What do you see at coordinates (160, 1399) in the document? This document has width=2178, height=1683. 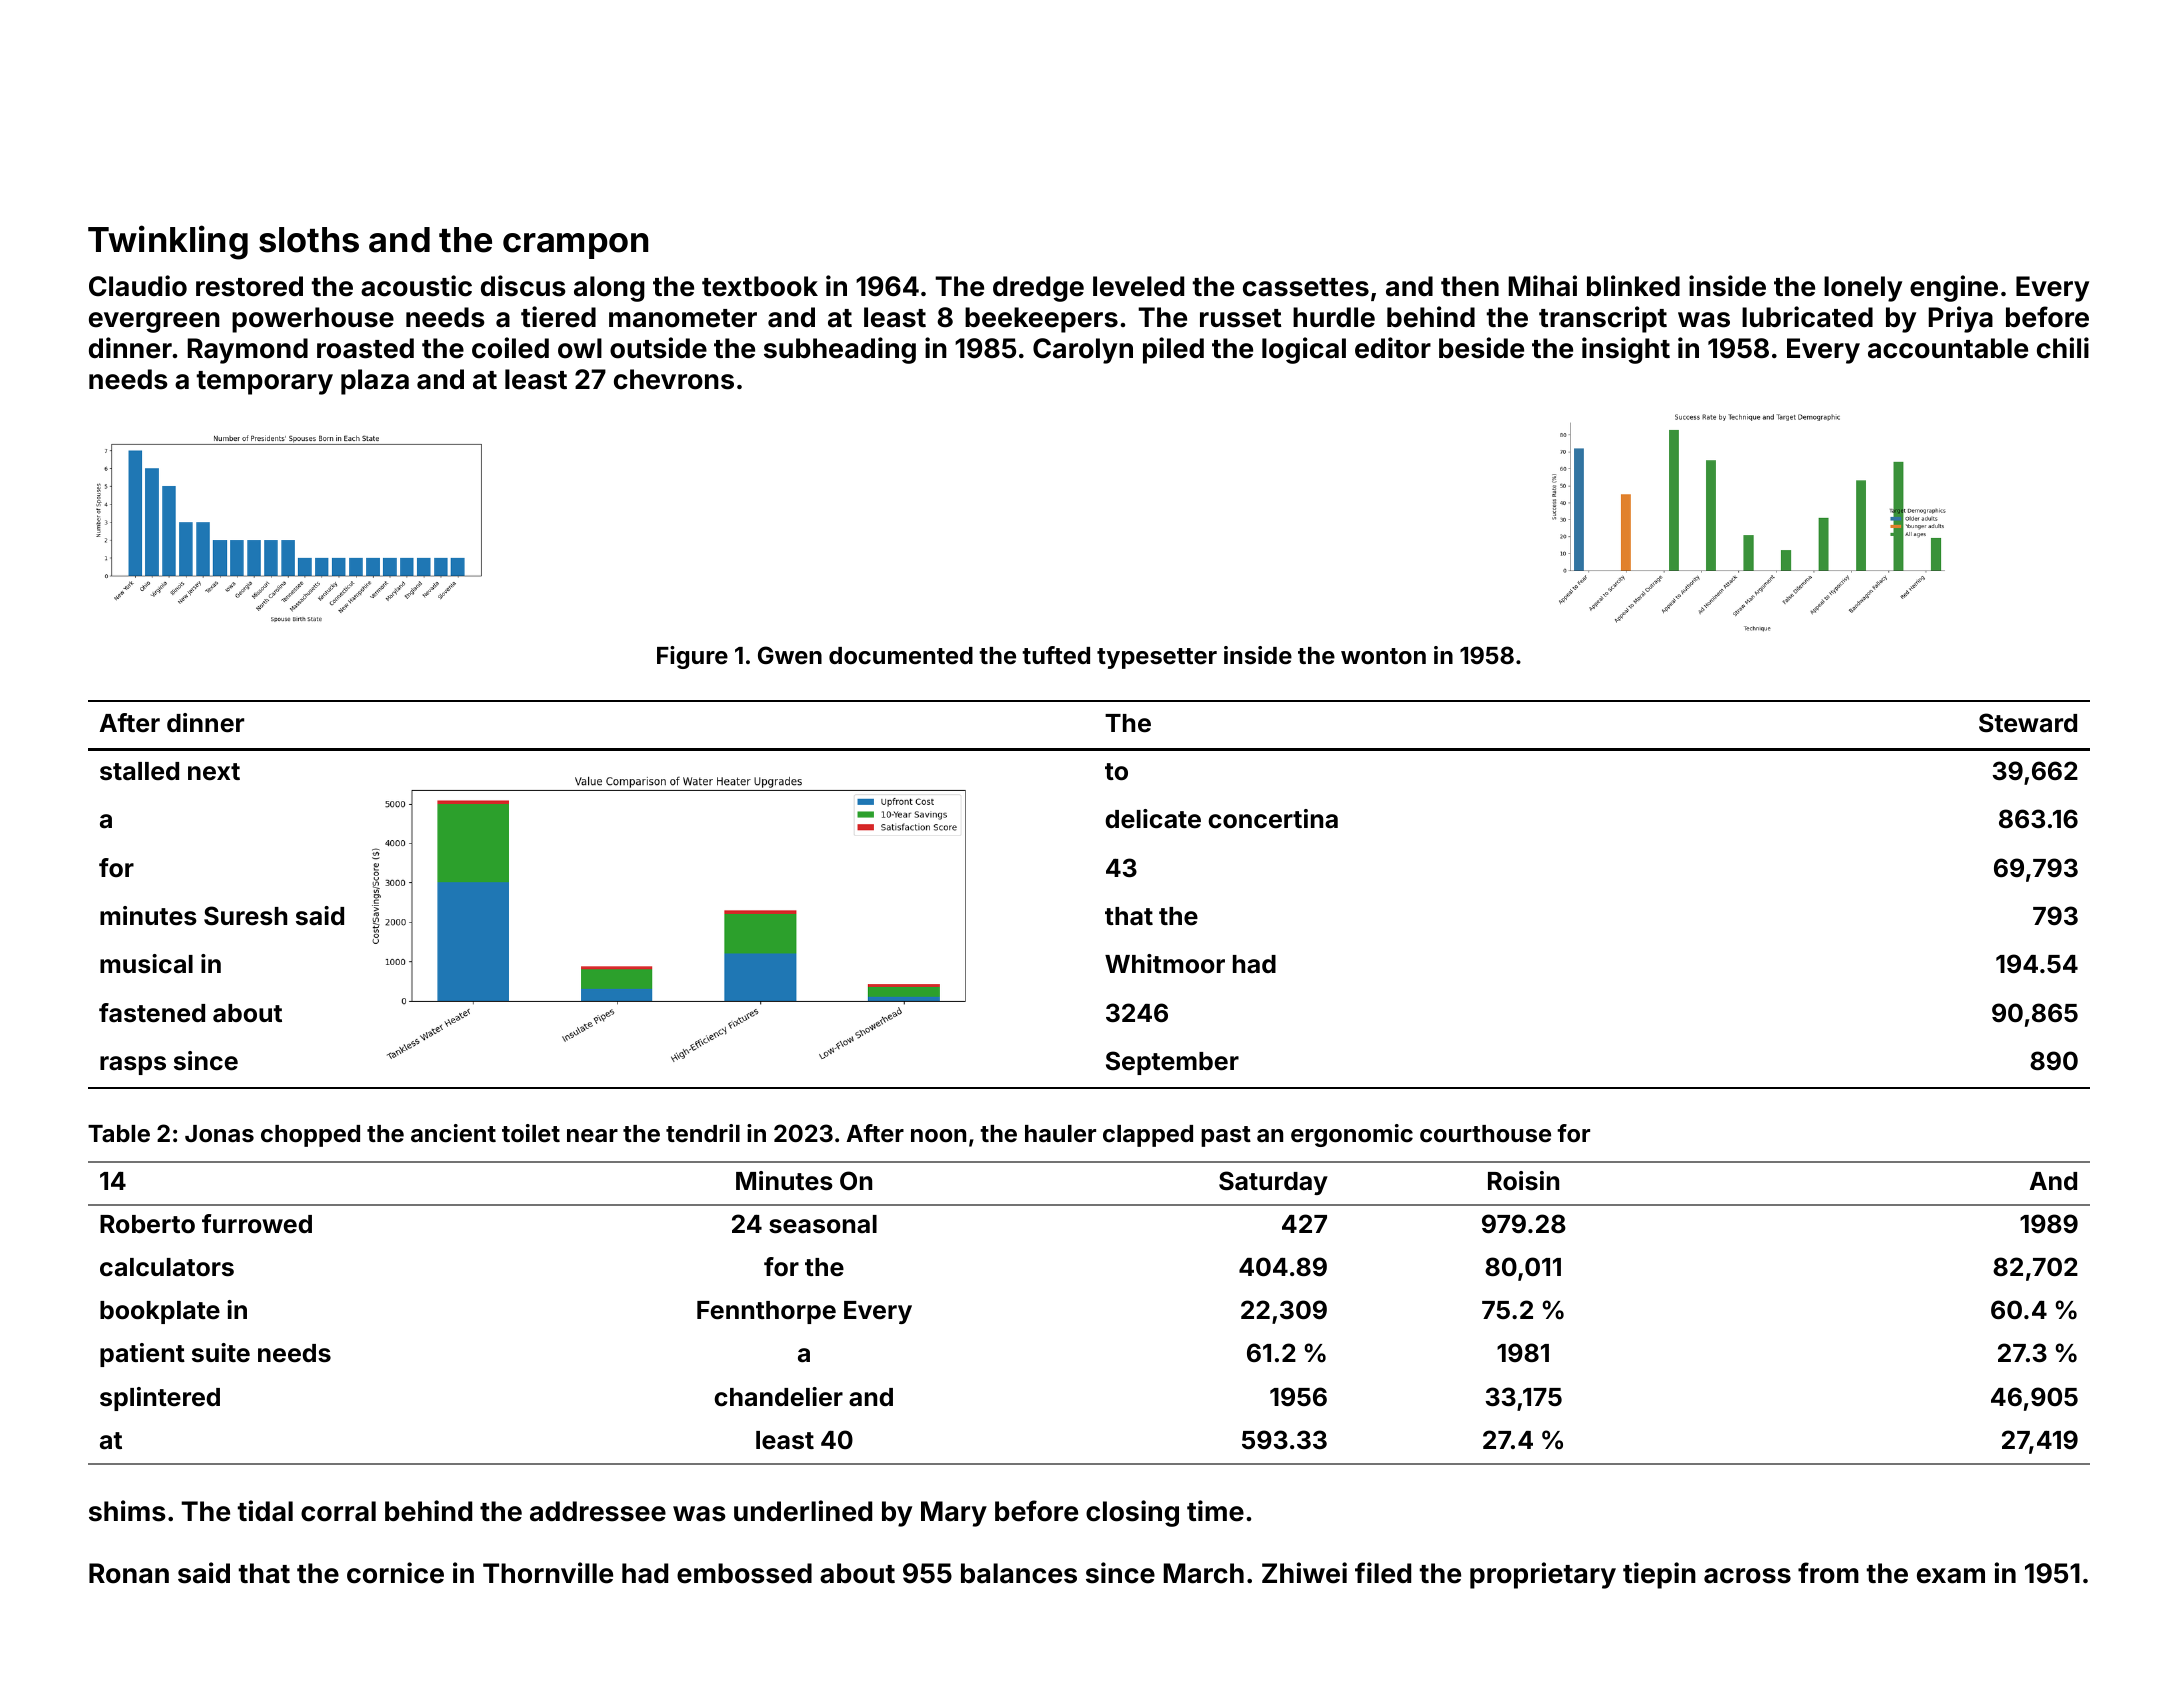 I see `splintered` at bounding box center [160, 1399].
